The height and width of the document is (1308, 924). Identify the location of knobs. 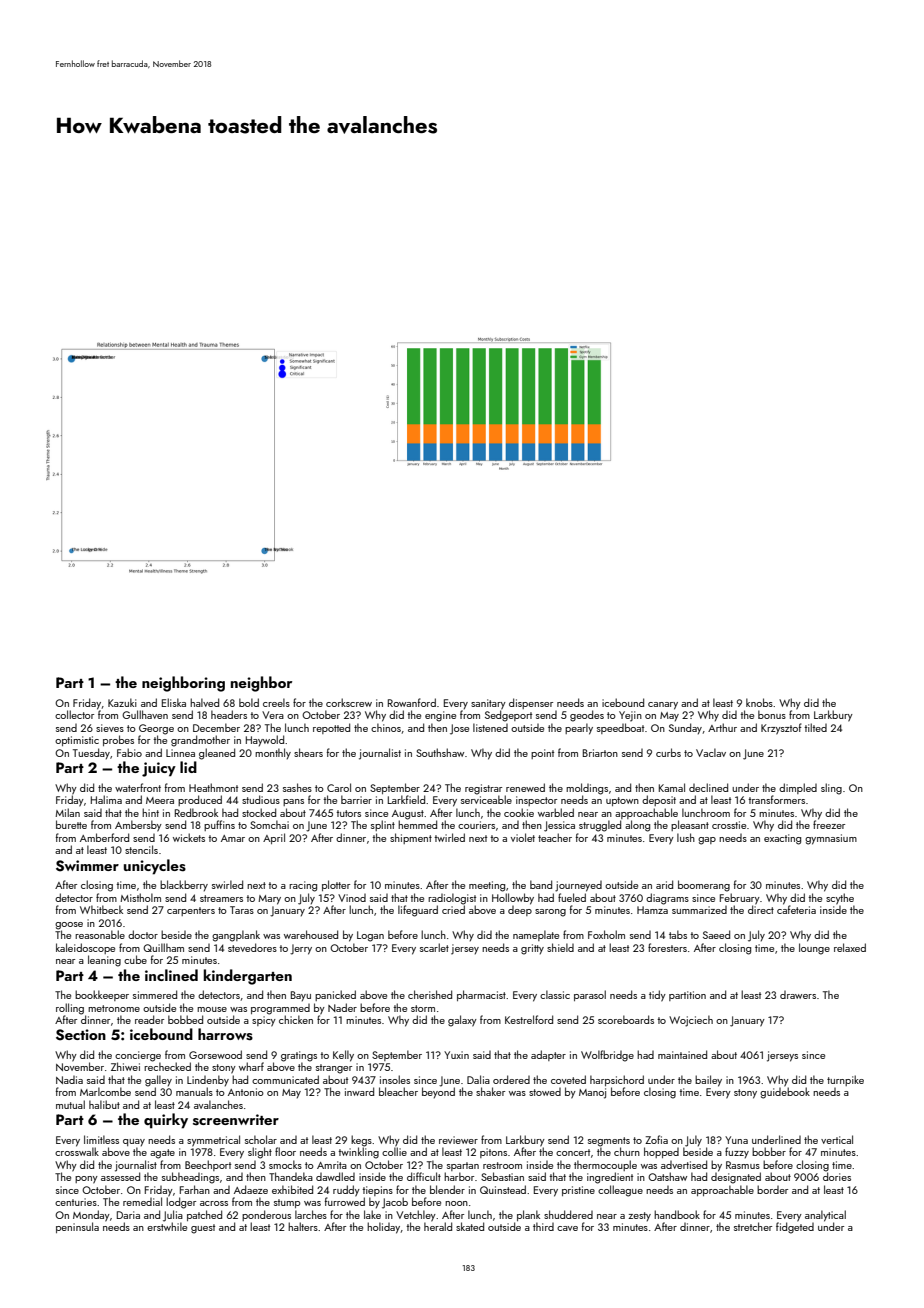
(759, 702).
